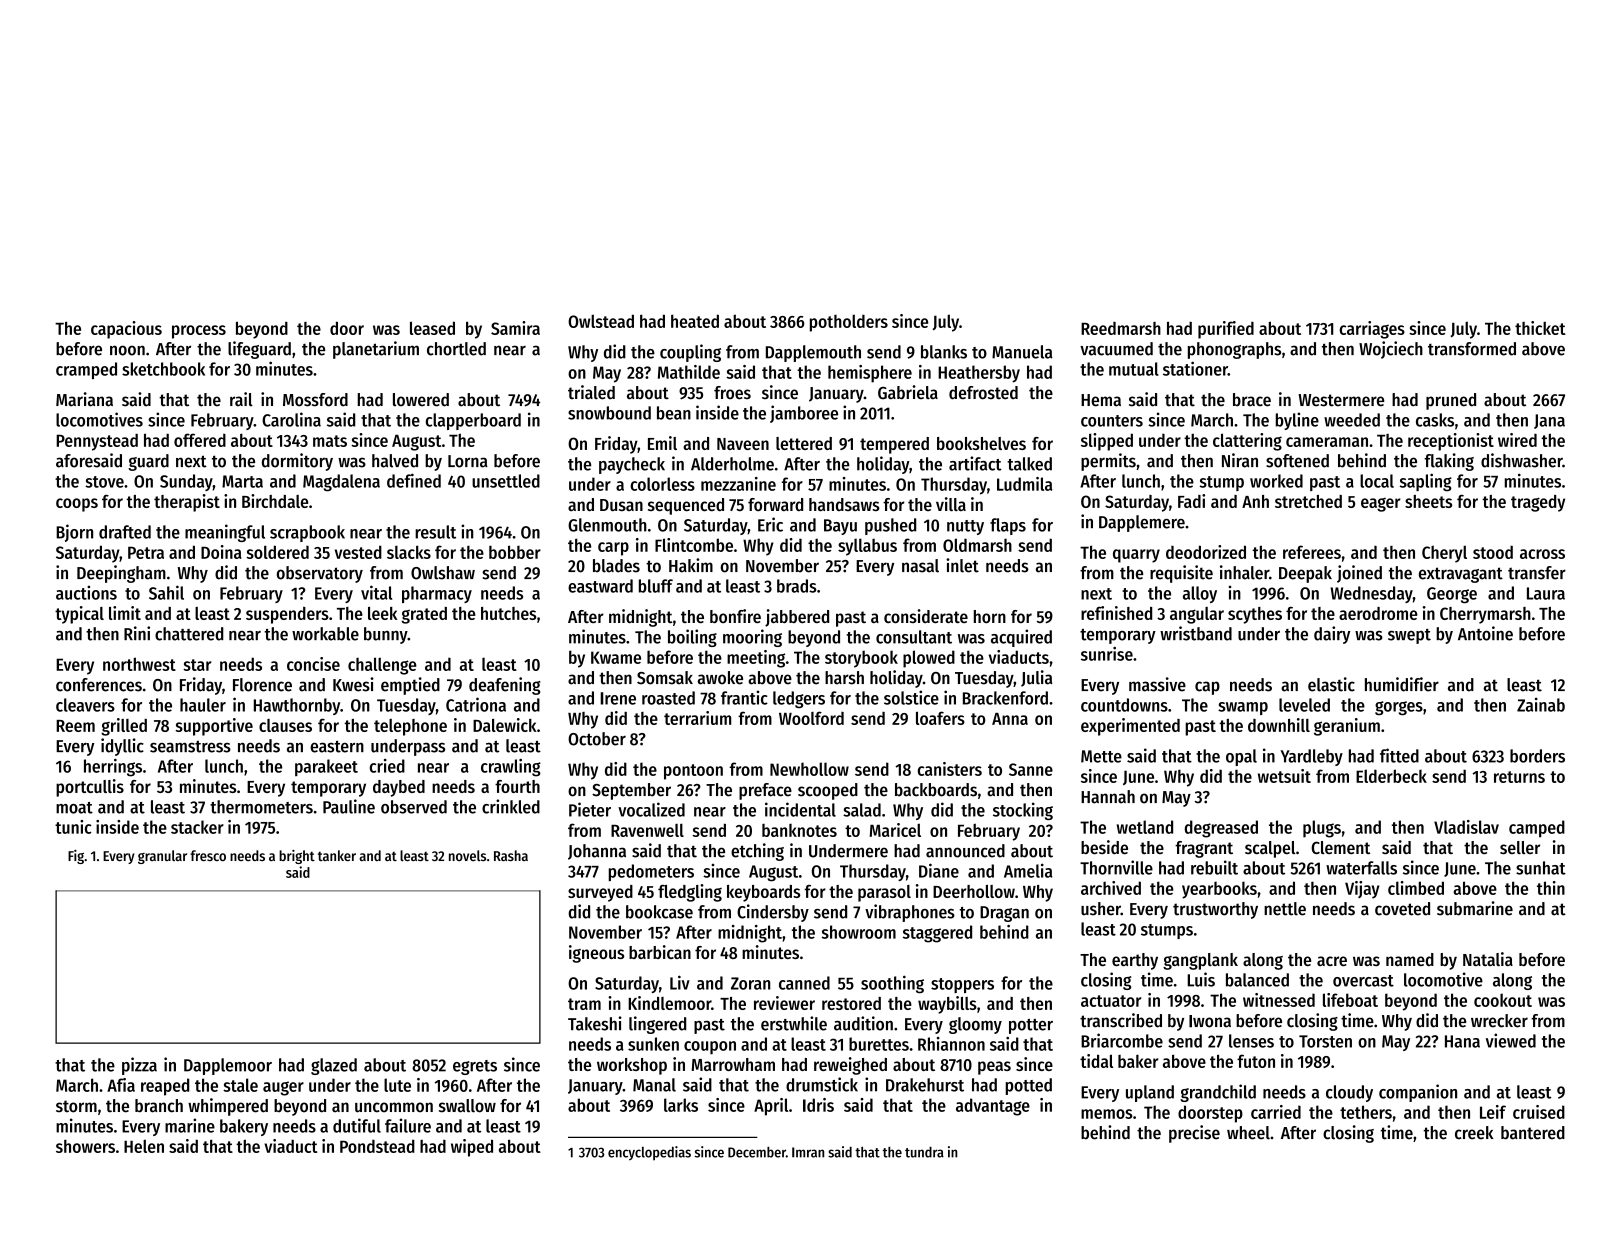 The image size is (1621, 1253). Describe the element at coordinates (1402, 909) in the document. I see `coveted` at that location.
